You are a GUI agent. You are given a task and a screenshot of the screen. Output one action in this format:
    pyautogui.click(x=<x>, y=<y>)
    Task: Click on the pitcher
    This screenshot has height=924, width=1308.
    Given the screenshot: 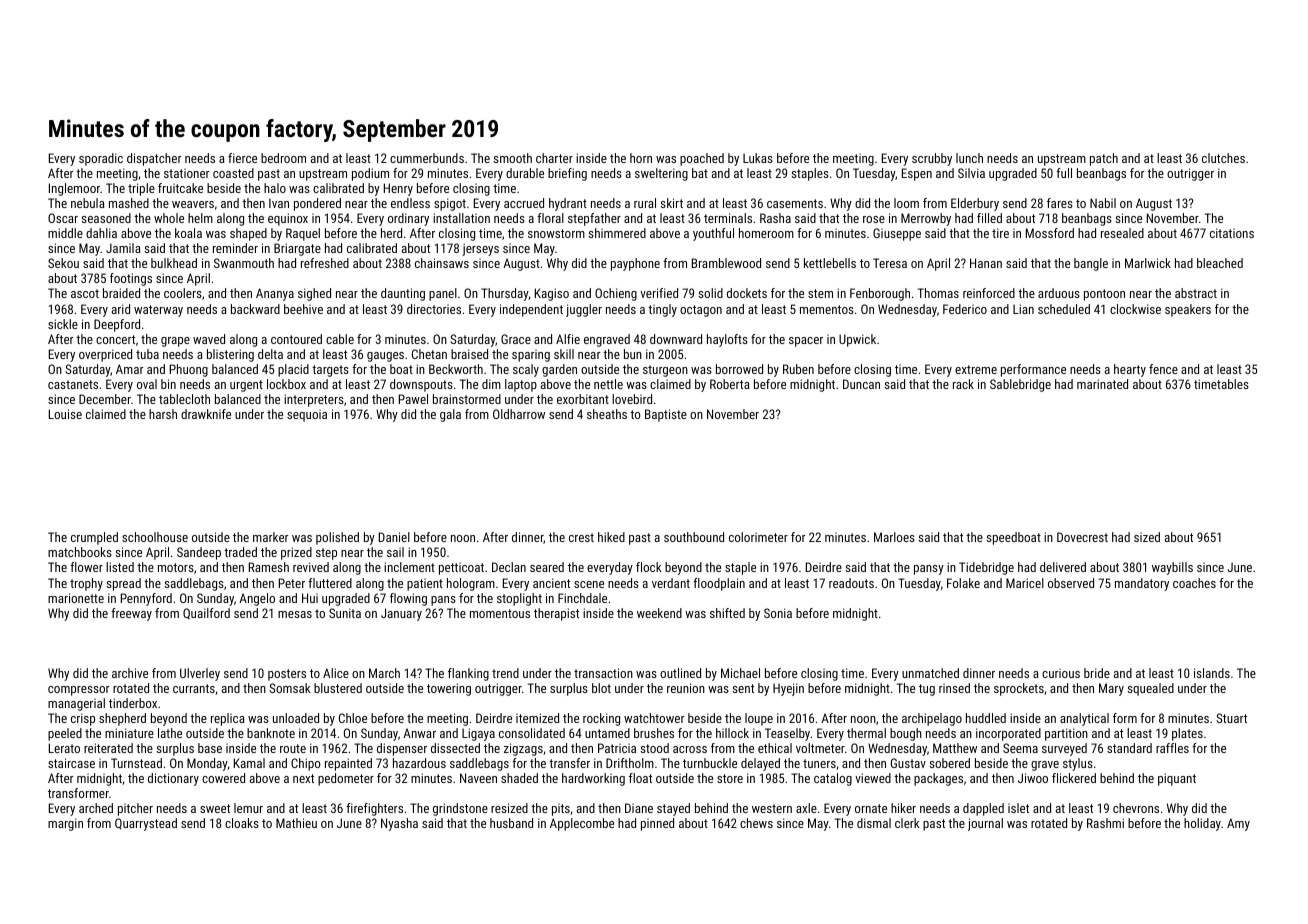 What is the action you would take?
    pyautogui.click(x=135, y=809)
